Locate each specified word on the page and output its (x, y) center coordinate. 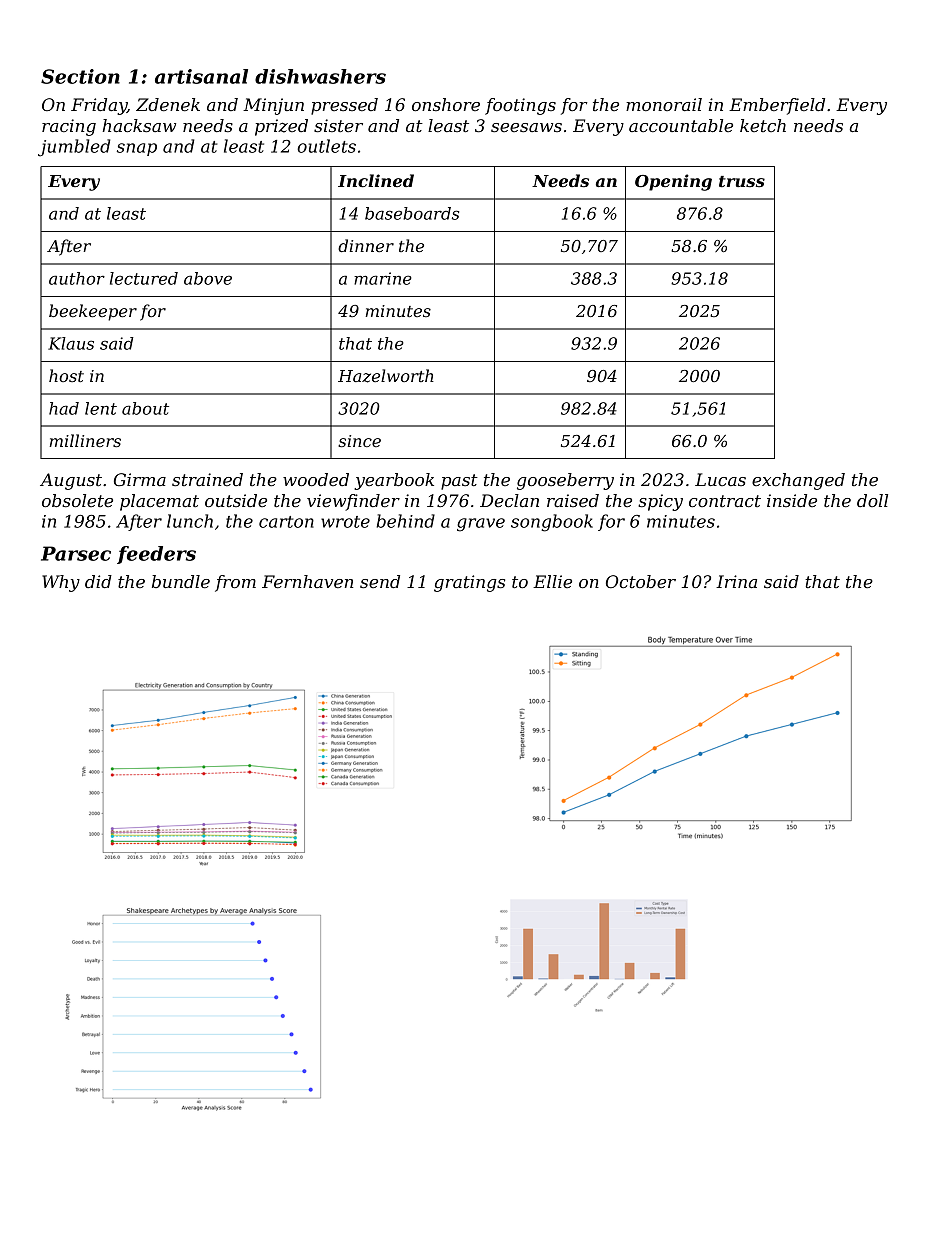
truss (742, 181)
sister (338, 125)
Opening (673, 182)
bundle (181, 582)
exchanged (798, 481)
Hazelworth (386, 376)
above (208, 278)
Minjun (273, 106)
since (359, 441)
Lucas (720, 479)
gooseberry (565, 481)
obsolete (77, 500)
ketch (763, 125)
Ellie (552, 581)
